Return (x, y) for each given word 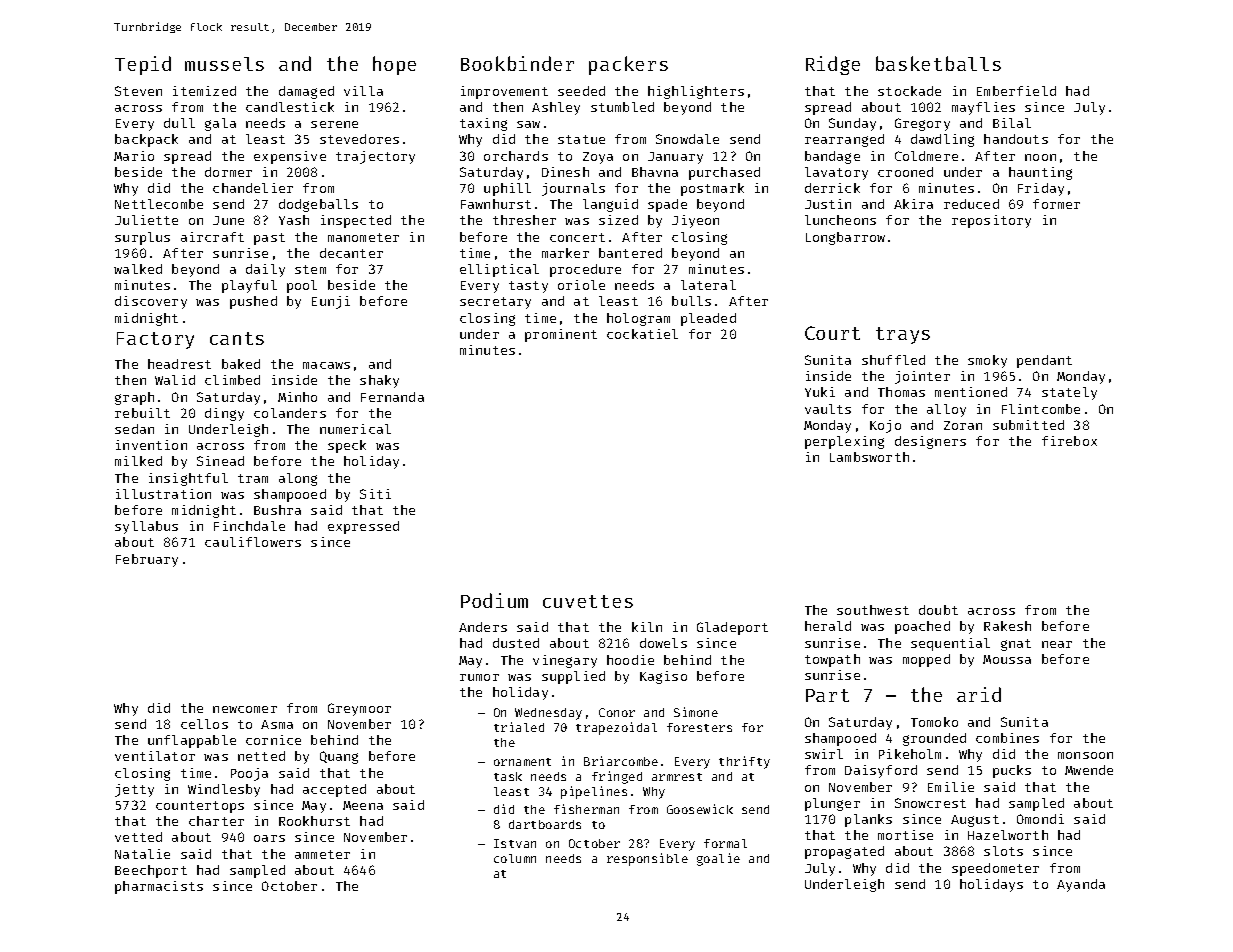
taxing (483, 124)
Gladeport (732, 628)
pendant (1044, 361)
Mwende (1089, 770)
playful (249, 286)
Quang (339, 757)
